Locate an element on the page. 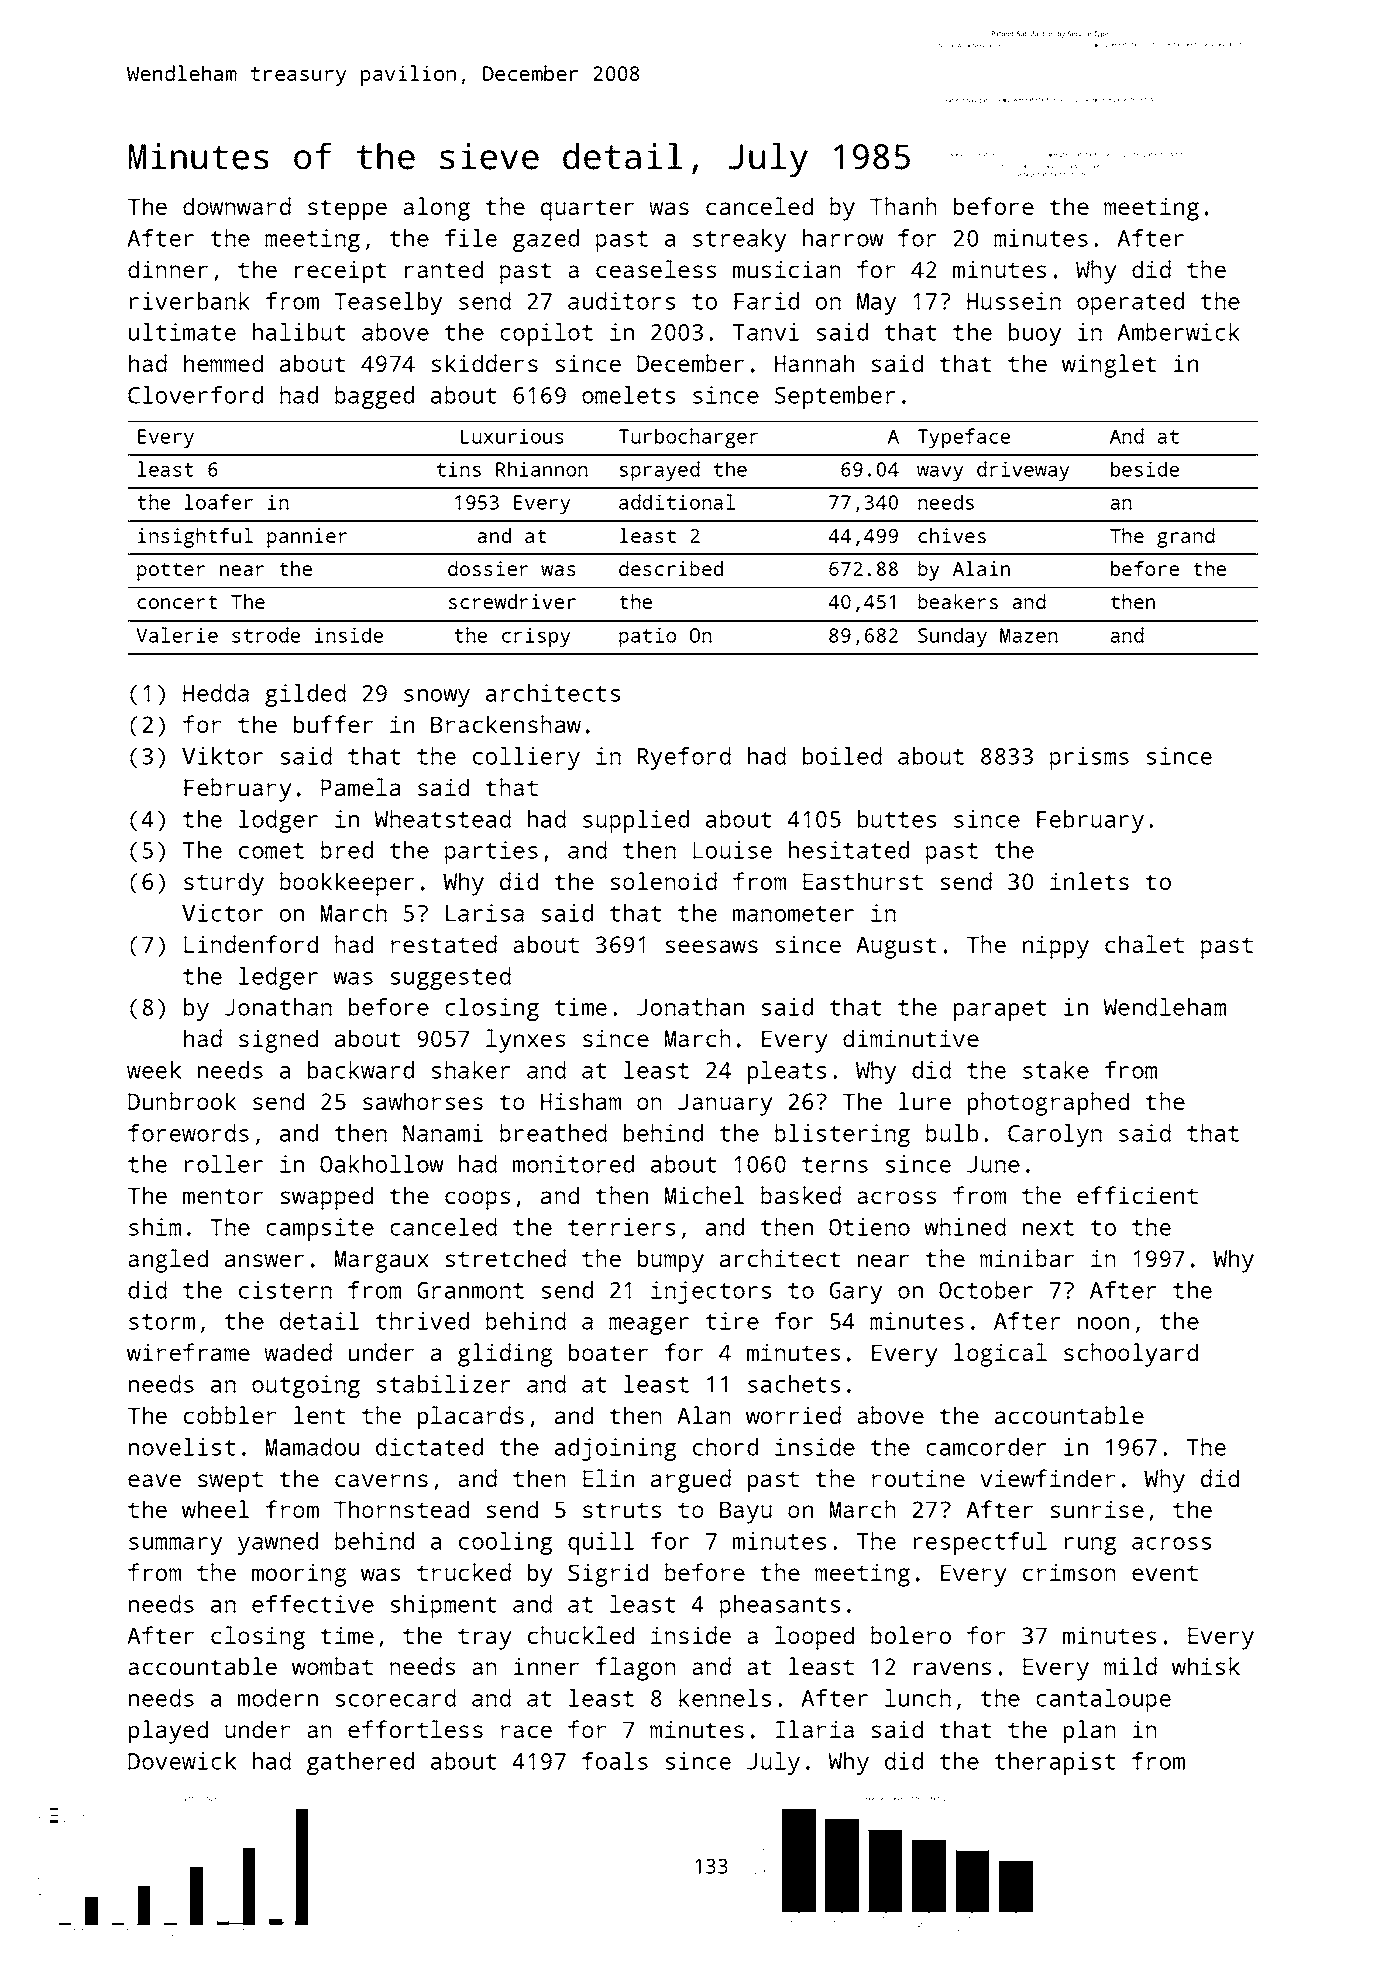 Image resolution: width=1386 pixels, height=1969 pixels. parties is located at coordinates (491, 852).
